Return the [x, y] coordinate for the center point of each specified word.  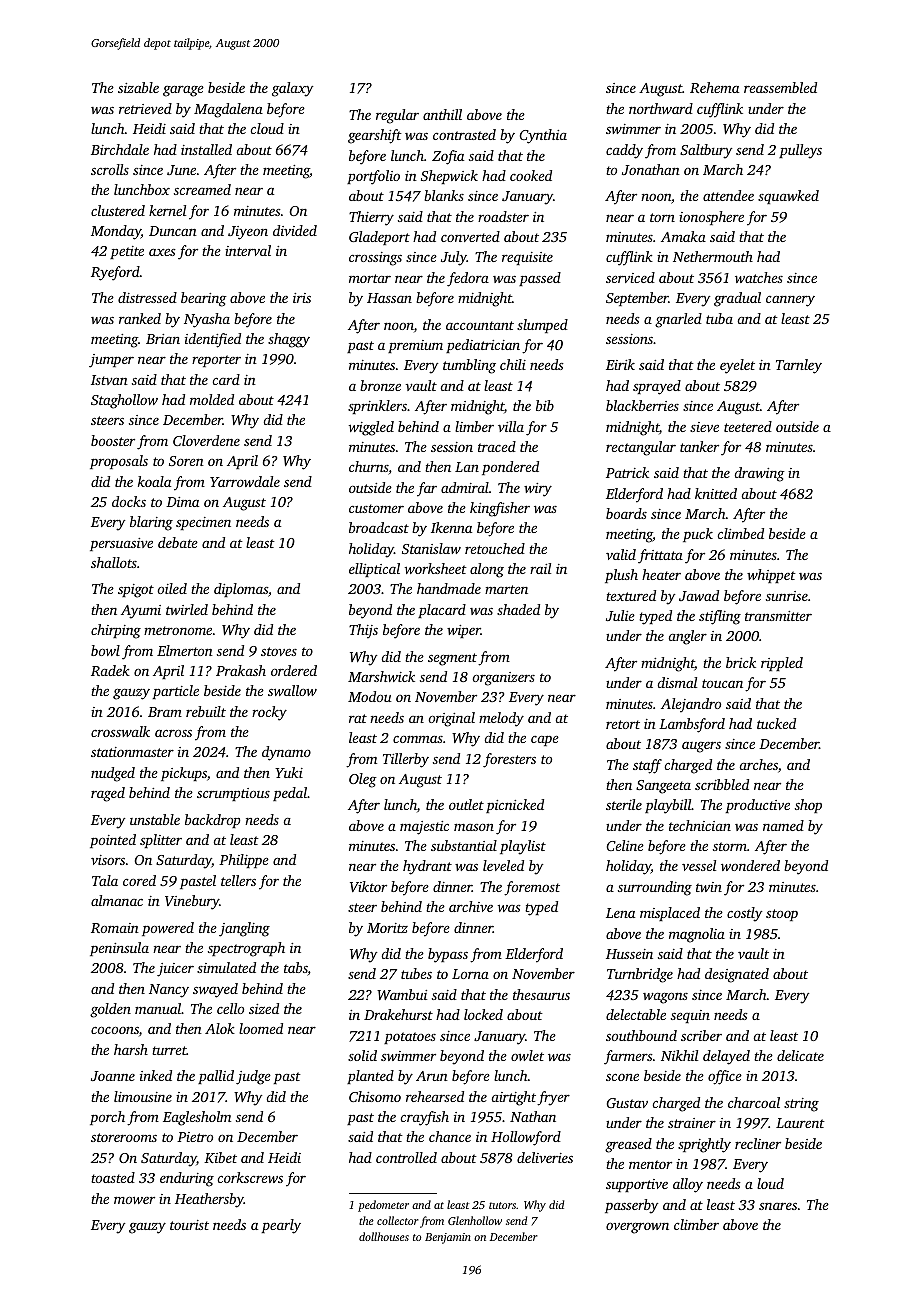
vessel [699, 865]
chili [513, 364]
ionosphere [711, 218]
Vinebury [192, 902]
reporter [216, 361]
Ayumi [141, 612]
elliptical [374, 570]
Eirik [620, 364]
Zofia [448, 157]
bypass [448, 955]
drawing [759, 474]
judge [253, 1077]
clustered [118, 210]
